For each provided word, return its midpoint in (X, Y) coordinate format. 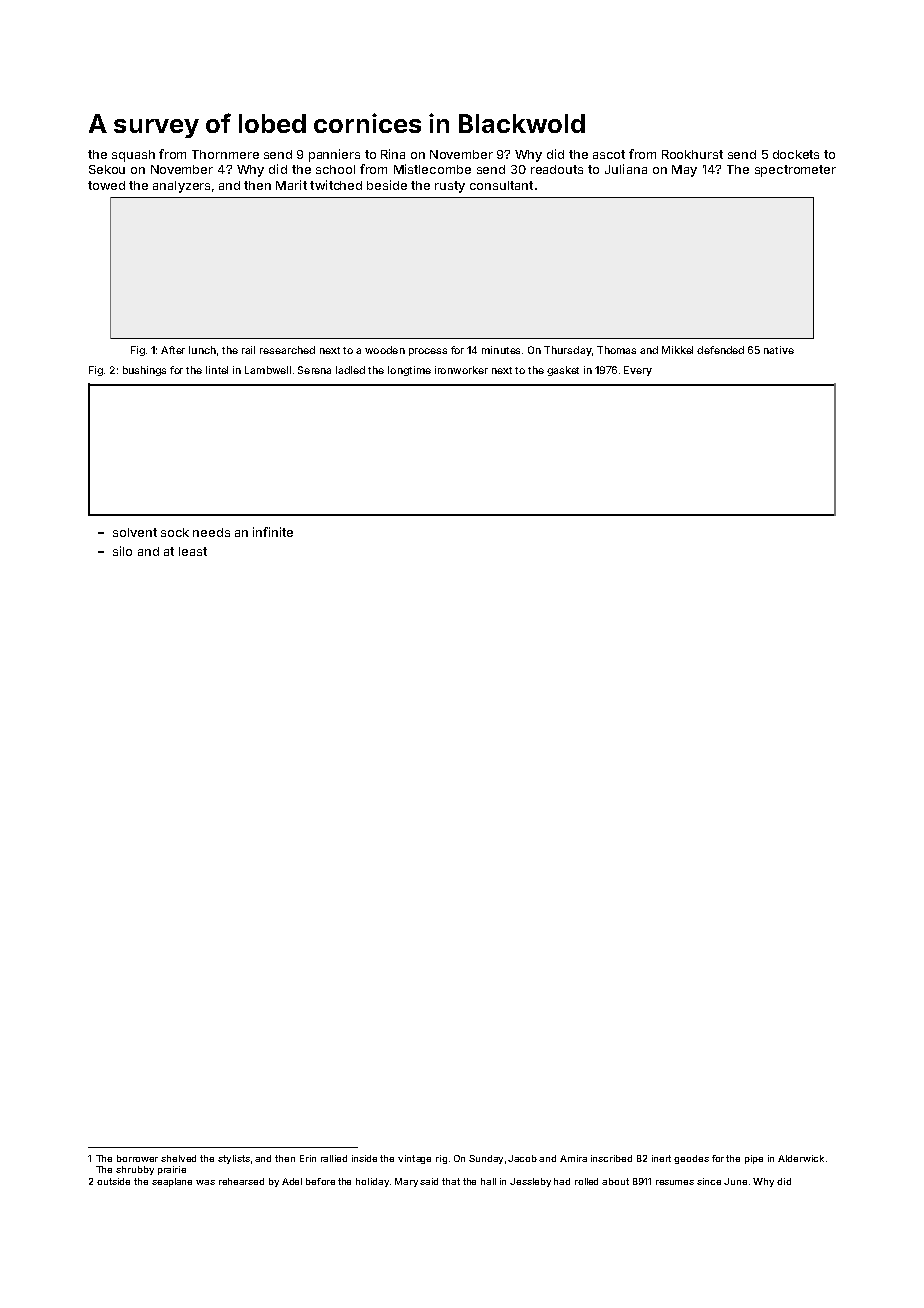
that (451, 1181)
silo (122, 551)
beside (387, 185)
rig (441, 1159)
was (205, 1182)
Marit (291, 185)
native (779, 350)
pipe (754, 1159)
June (735, 1181)
